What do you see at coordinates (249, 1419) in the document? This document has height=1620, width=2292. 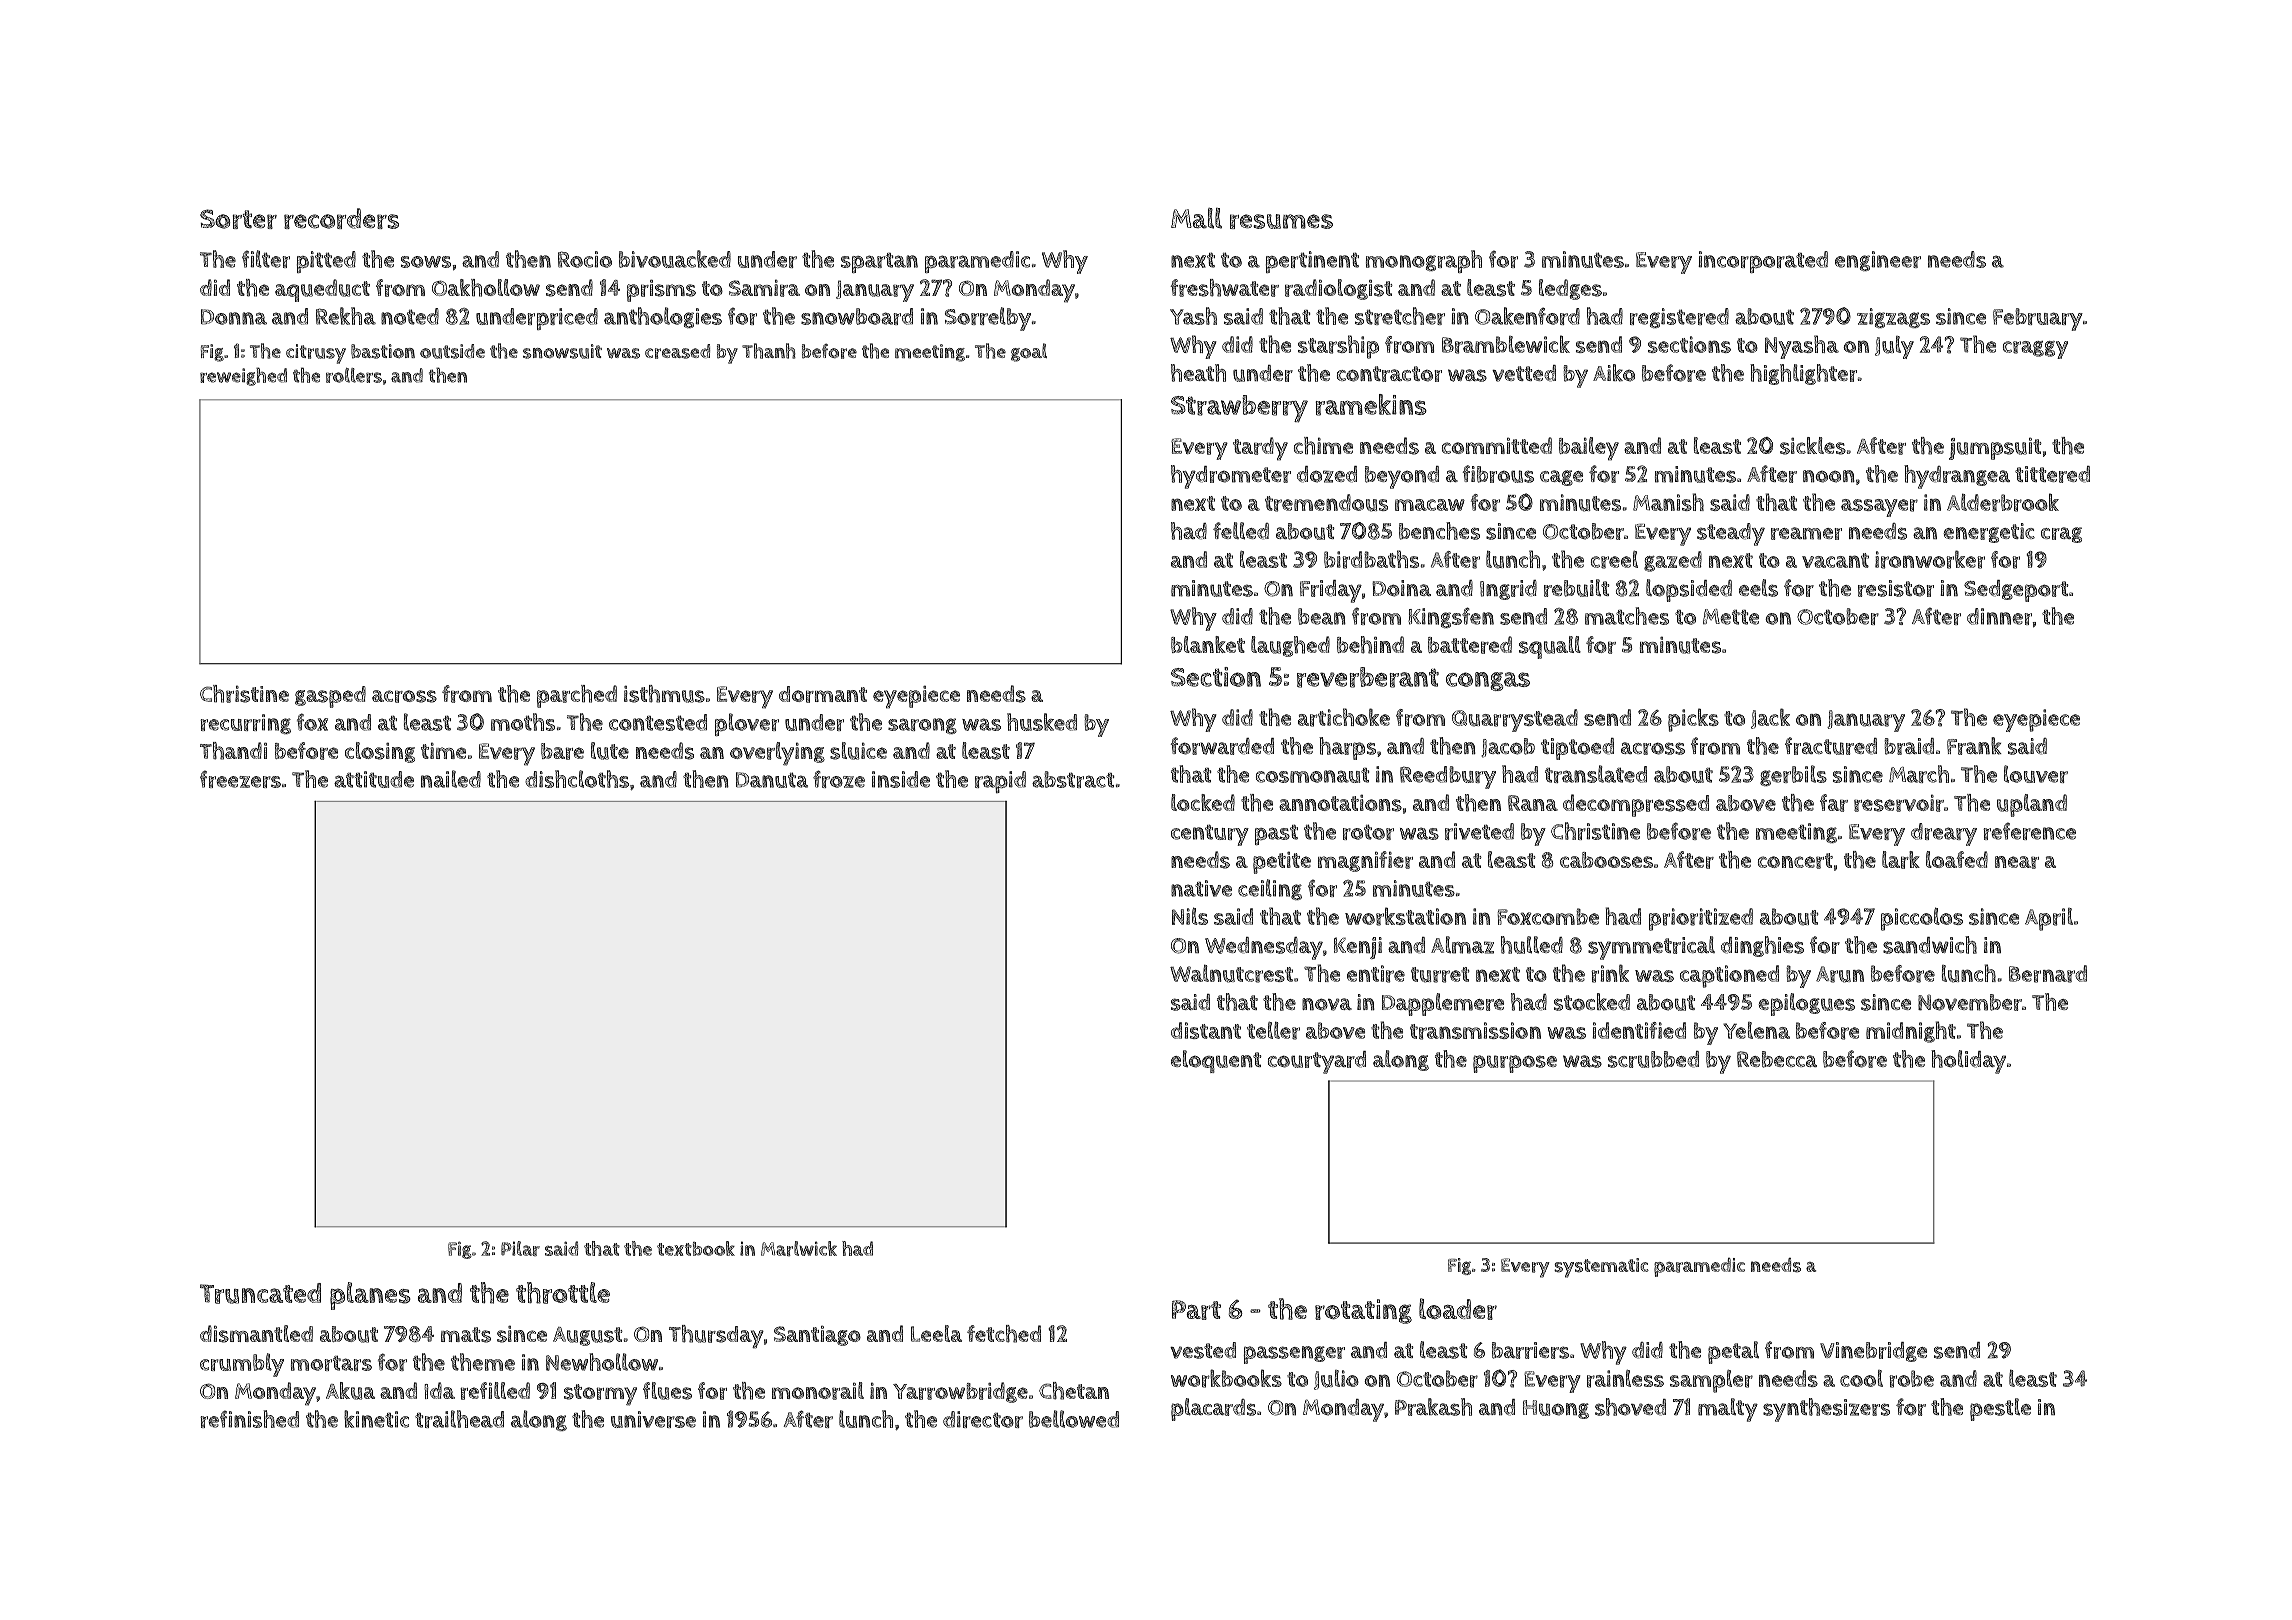 I see `refinished` at bounding box center [249, 1419].
